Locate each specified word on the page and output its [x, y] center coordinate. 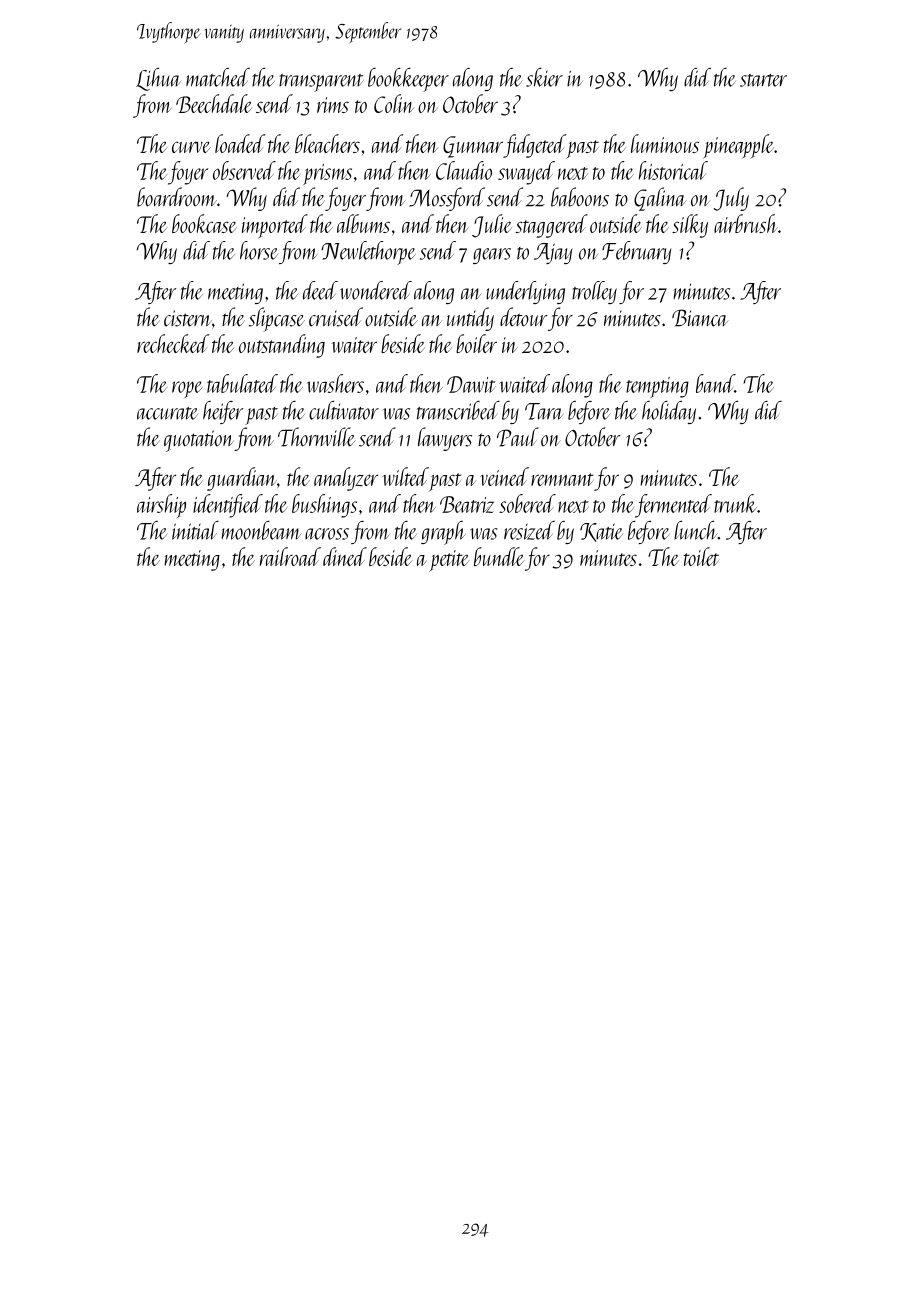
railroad [290, 556]
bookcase [204, 223]
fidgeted [534, 146]
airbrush [746, 223]
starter [763, 80]
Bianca [700, 318]
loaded [240, 143]
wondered [376, 290]
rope [187, 389]
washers [335, 383]
